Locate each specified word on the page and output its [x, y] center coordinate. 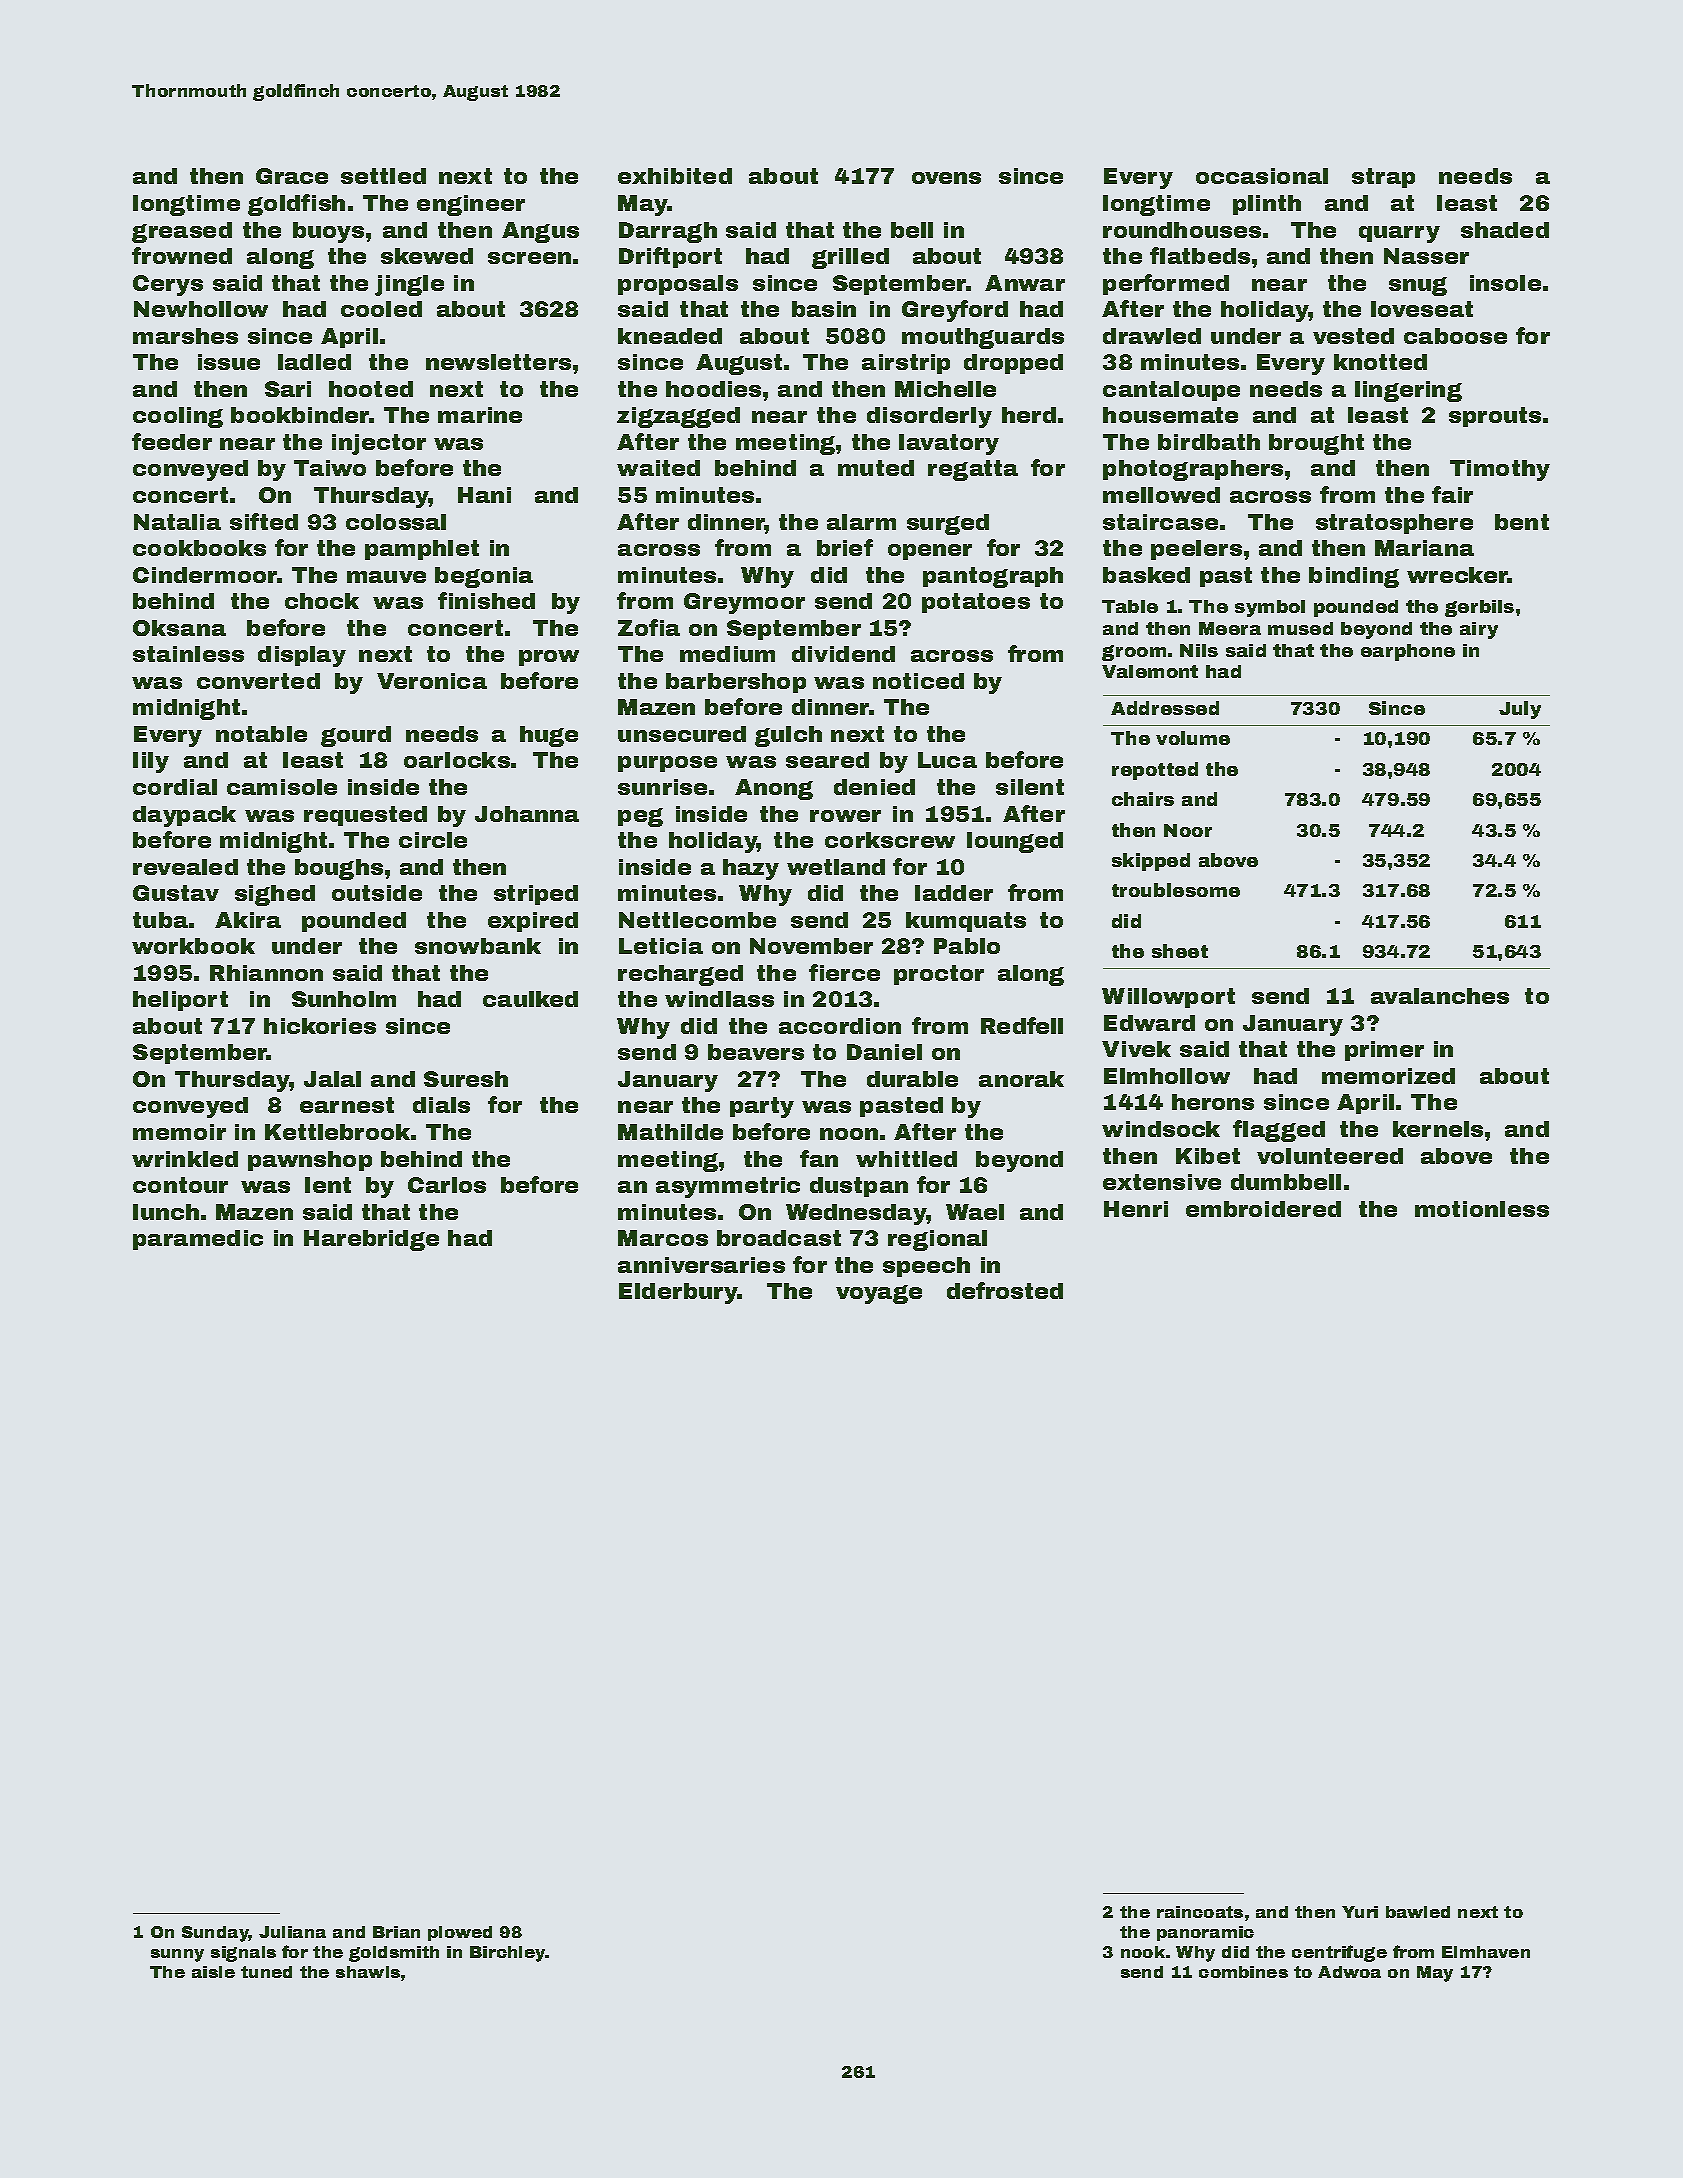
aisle [213, 1972]
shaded [1505, 230]
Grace [292, 176]
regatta [973, 470]
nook [1143, 1952]
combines [1243, 1972]
